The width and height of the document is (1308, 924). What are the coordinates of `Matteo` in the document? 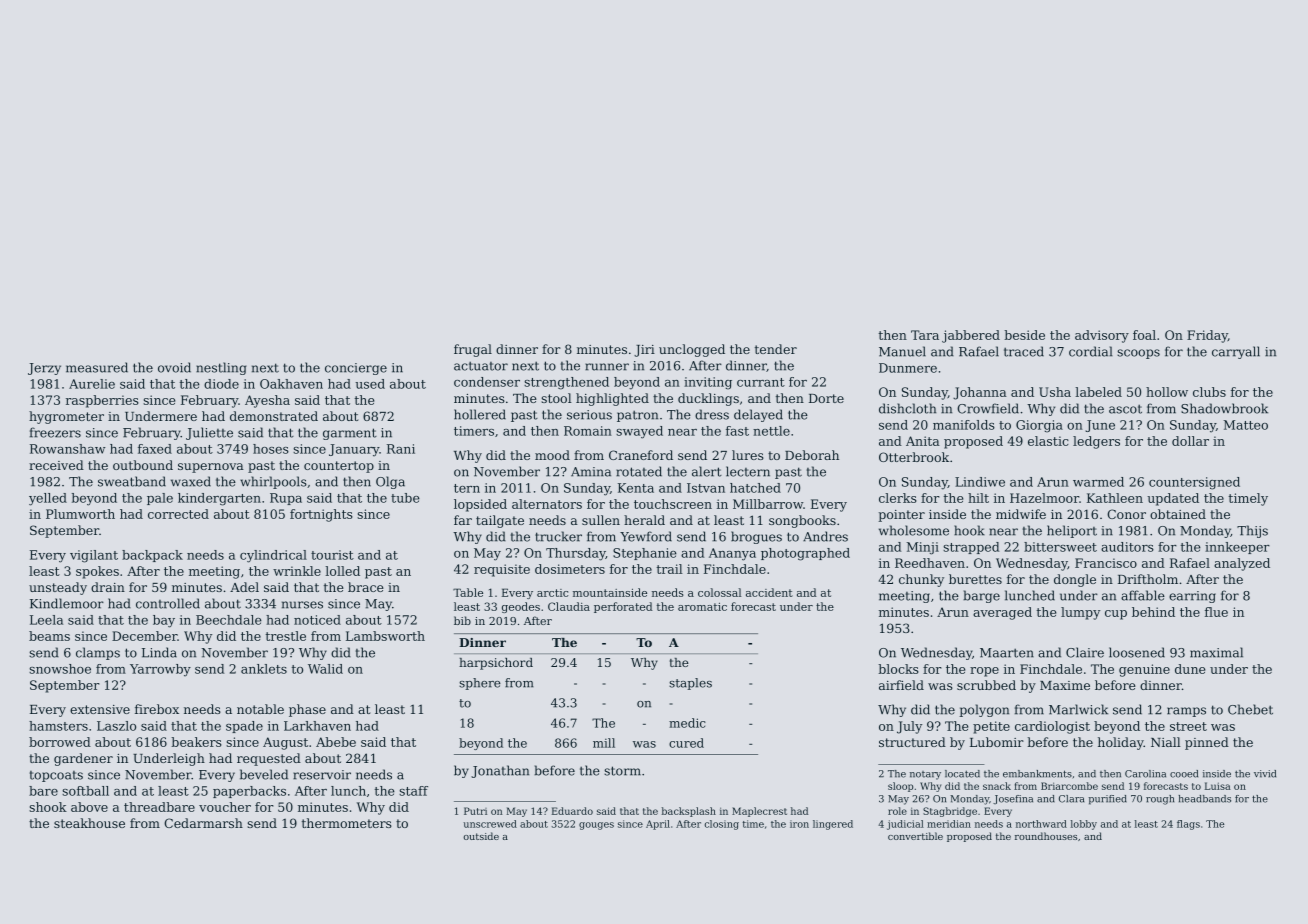 It's located at (1246, 425).
